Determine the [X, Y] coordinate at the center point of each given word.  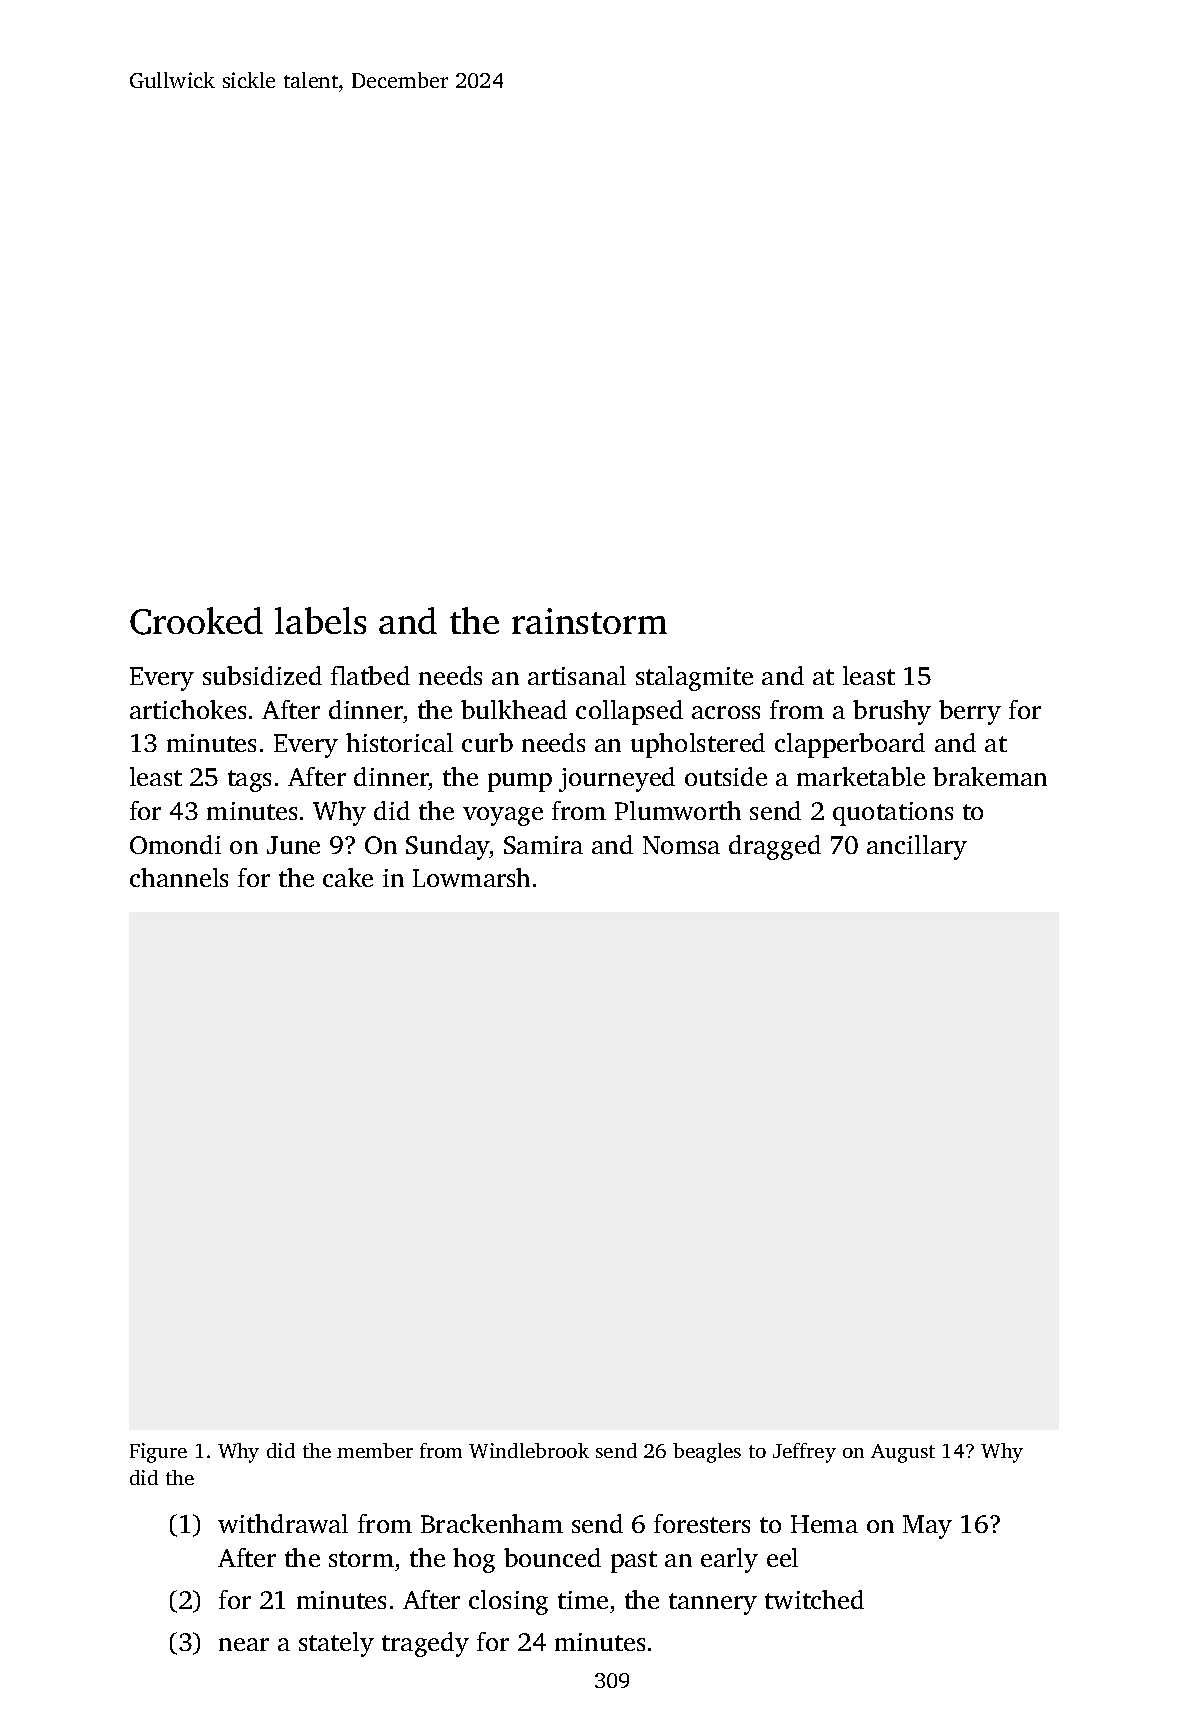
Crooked [196, 621]
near [244, 1644]
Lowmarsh [471, 877]
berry [970, 712]
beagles [707, 1453]
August [903, 1453]
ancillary [917, 847]
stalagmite [694, 678]
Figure [158, 1453]
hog [474, 1560]
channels [179, 877]
